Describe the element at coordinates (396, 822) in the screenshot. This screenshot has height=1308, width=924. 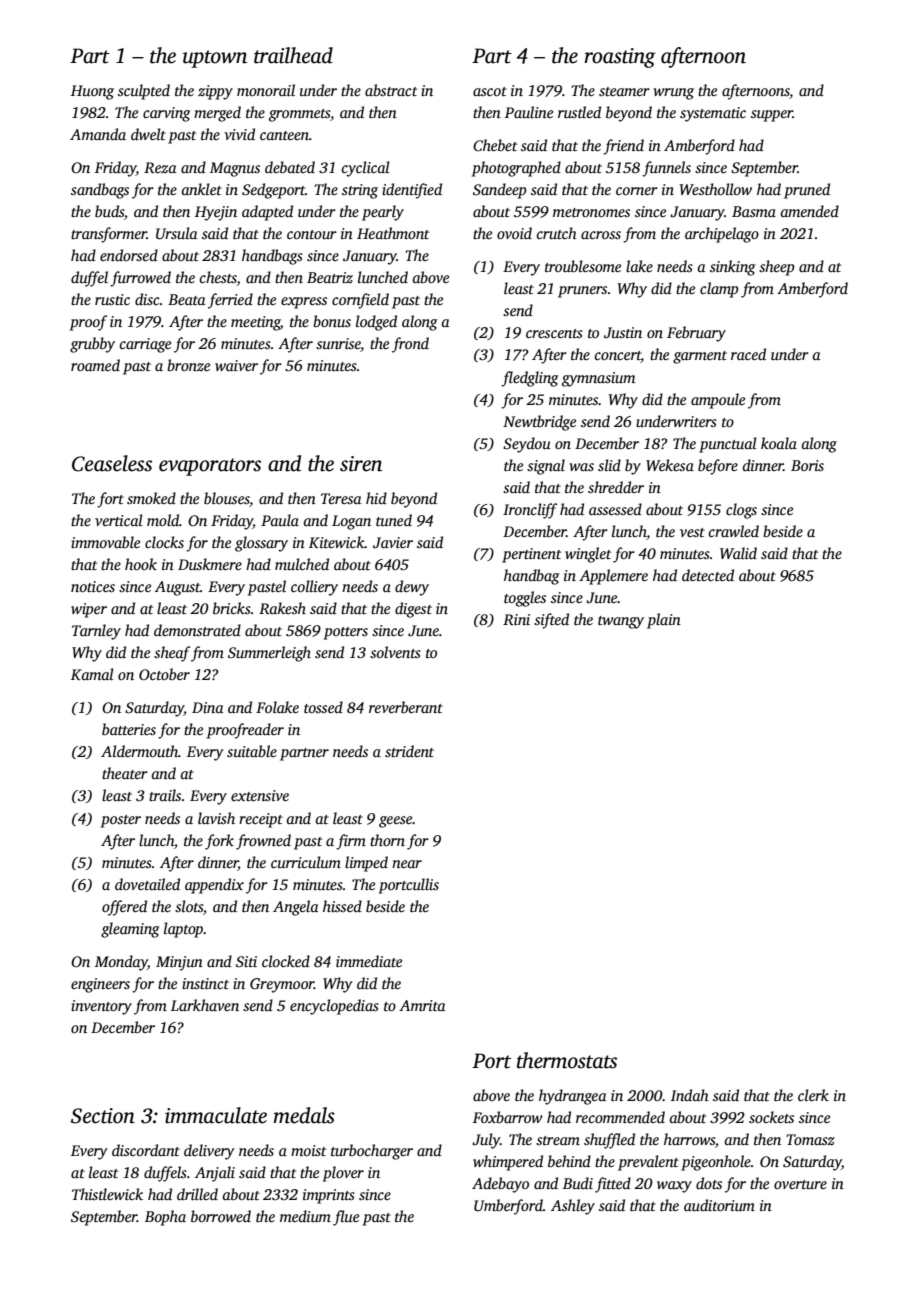
I see `geese` at that location.
